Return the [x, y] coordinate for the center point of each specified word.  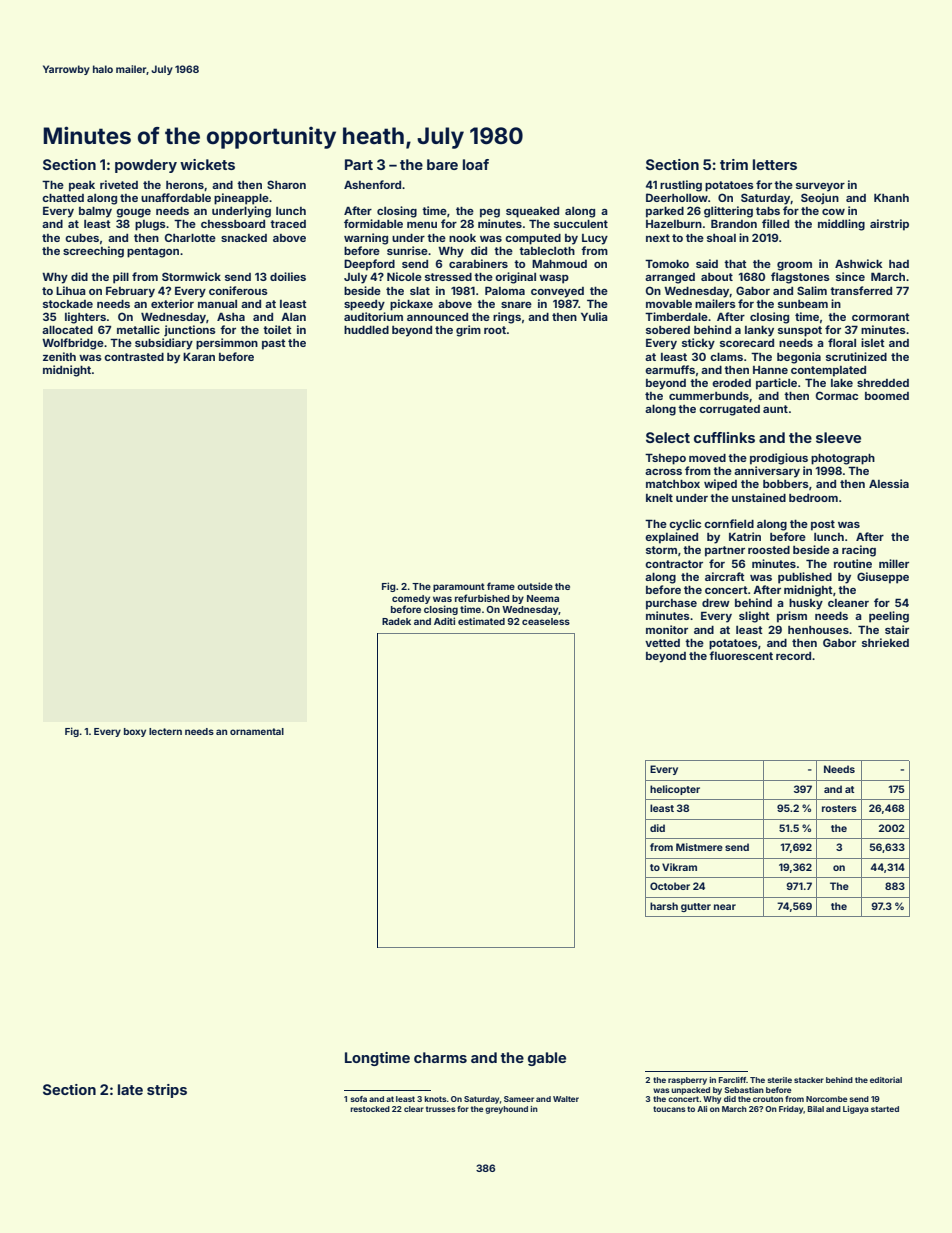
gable [547, 1059]
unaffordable [176, 197]
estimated [481, 621]
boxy [135, 732]
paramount [459, 587]
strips [167, 1091]
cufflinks [724, 437]
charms [440, 1057]
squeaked [532, 212]
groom [794, 266]
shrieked [885, 642]
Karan [199, 357]
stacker [809, 1080]
